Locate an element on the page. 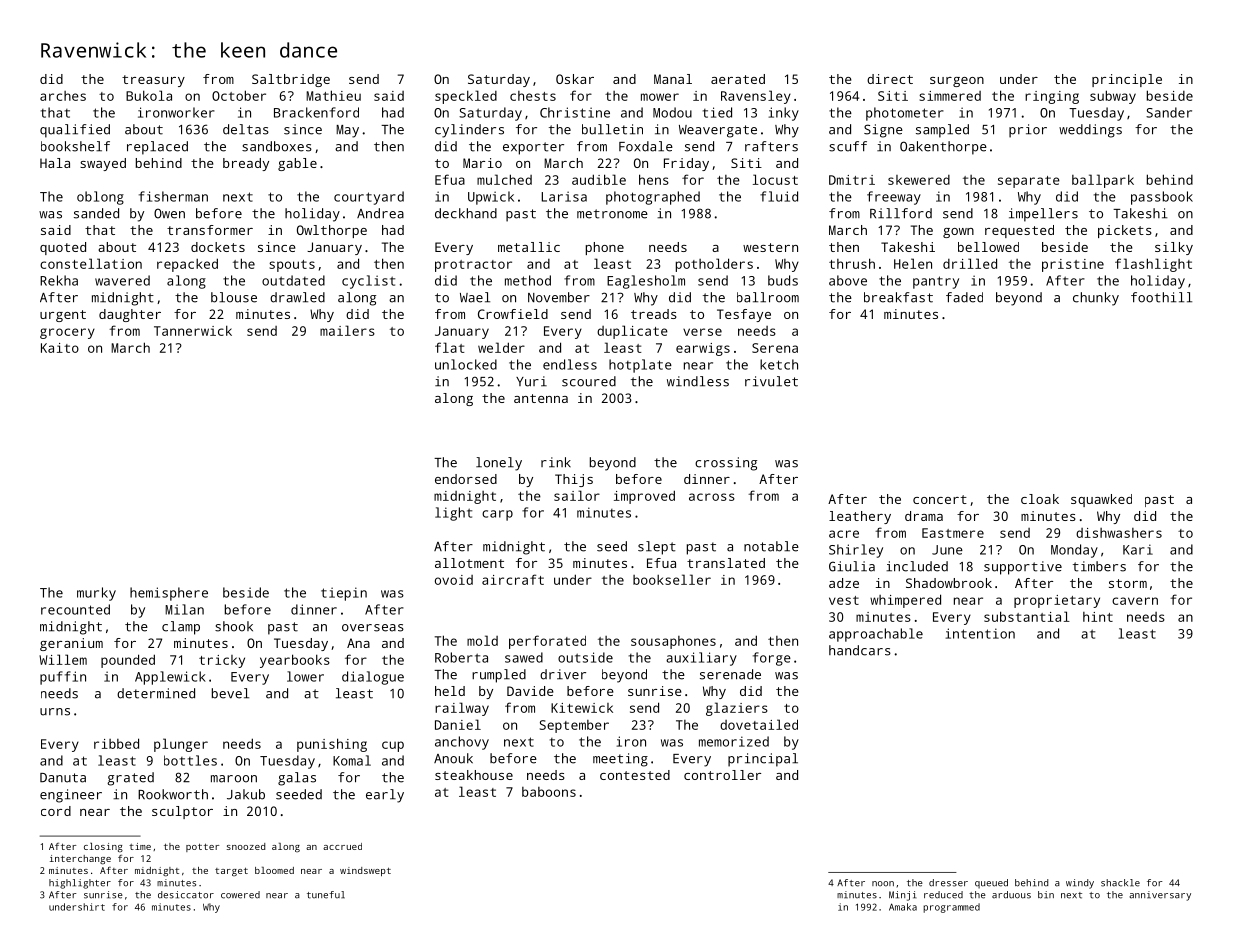 The image size is (1233, 952). aerated is located at coordinates (738, 79).
